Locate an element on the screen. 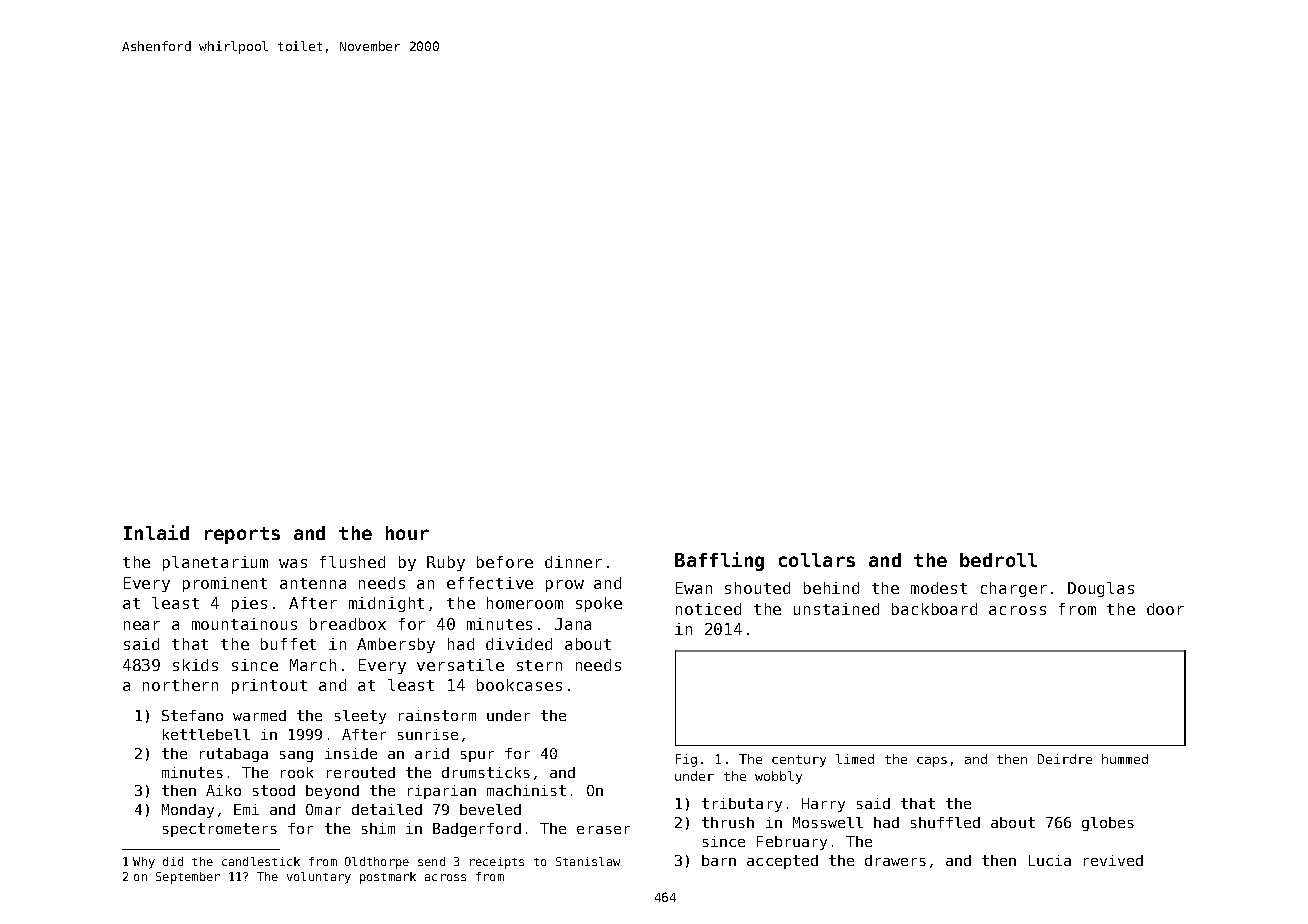 The width and height of the screenshot is (1308, 924). voluntary is located at coordinates (319, 878).
